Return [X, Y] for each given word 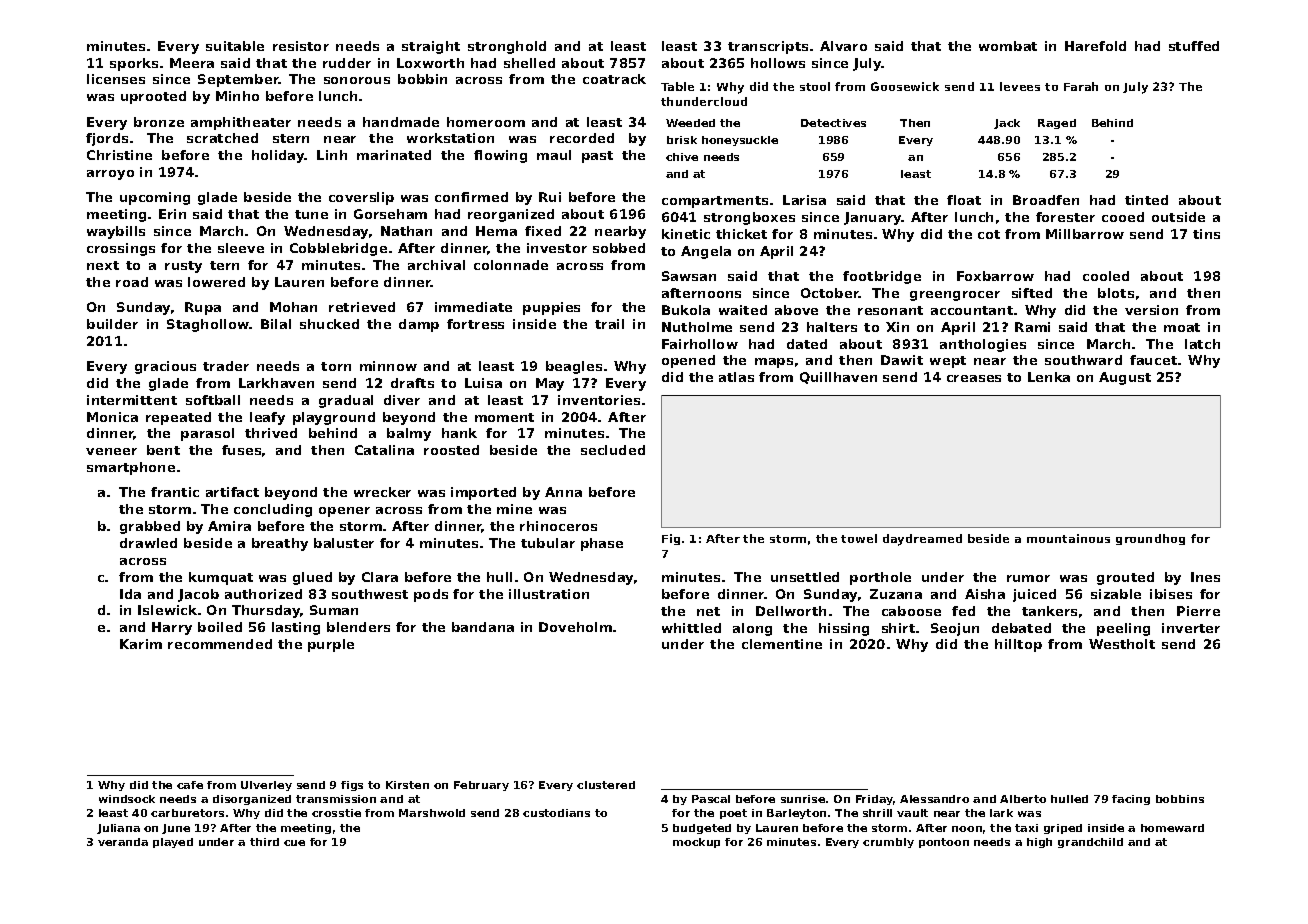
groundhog [1150, 539]
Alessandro [934, 799]
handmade [401, 122]
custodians [556, 813]
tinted [1146, 200]
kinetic [686, 234]
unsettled [805, 577]
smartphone [131, 468]
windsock [127, 799]
